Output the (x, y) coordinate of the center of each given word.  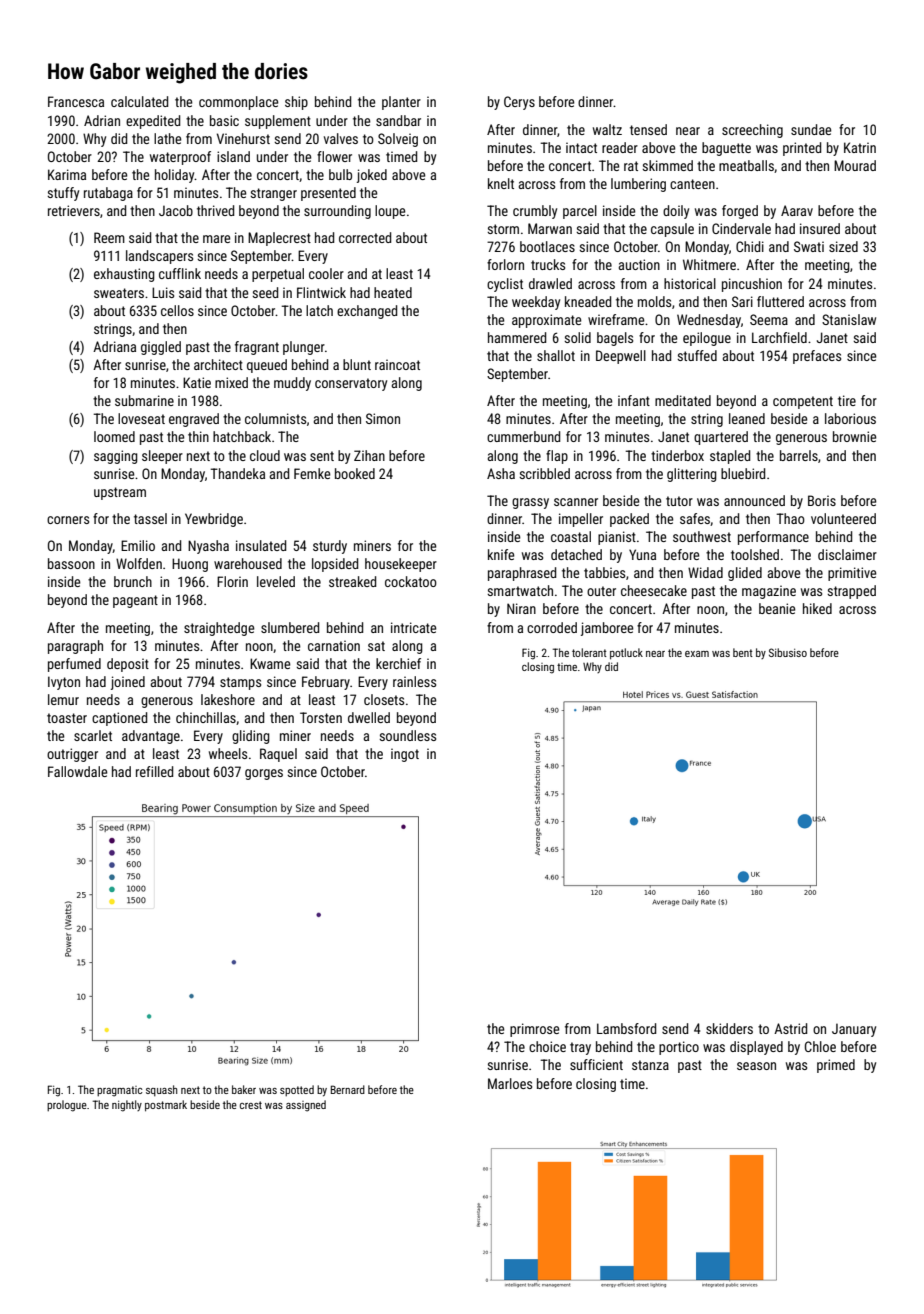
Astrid (790, 1028)
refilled (154, 771)
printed (802, 149)
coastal (571, 536)
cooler (326, 273)
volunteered (843, 518)
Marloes (510, 1083)
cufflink (180, 273)
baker (244, 1089)
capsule (672, 230)
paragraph (75, 647)
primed (836, 1066)
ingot (405, 755)
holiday (175, 176)
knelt (501, 183)
